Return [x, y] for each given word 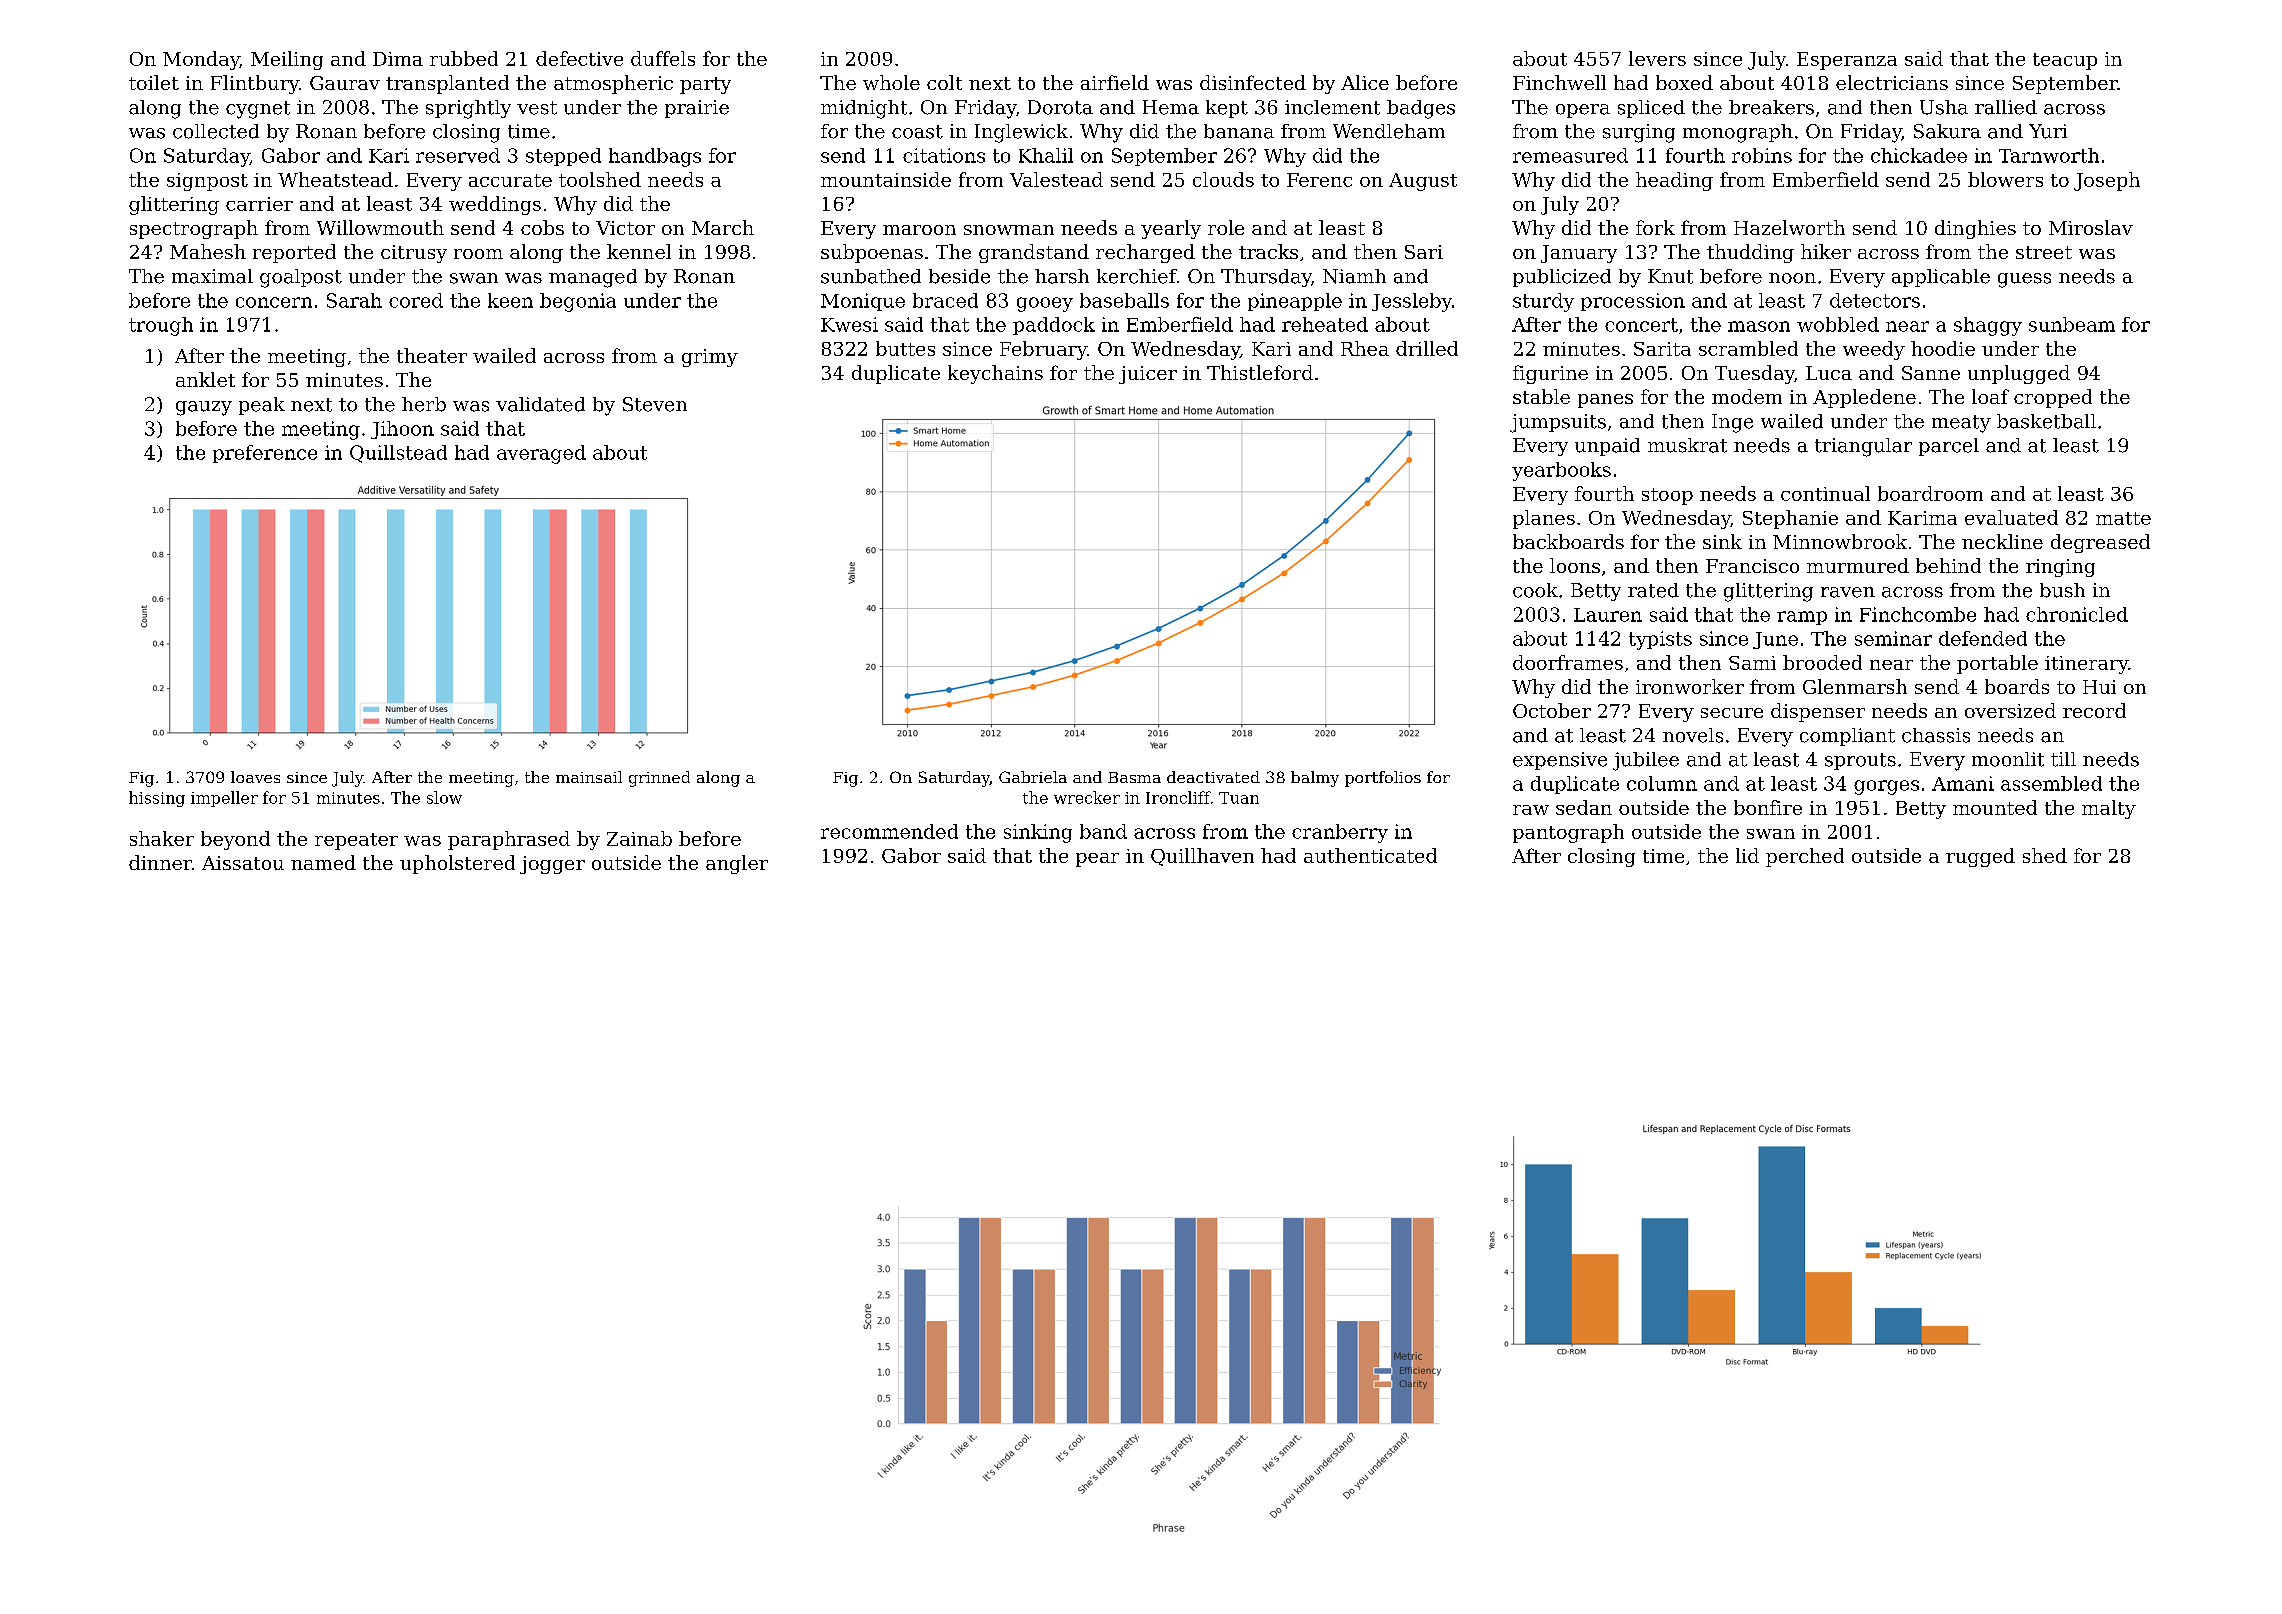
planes [1544, 519]
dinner [160, 862]
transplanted [447, 84]
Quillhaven [1202, 857]
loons [1575, 565]
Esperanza [1847, 61]
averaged [541, 454]
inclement [1332, 107]
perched [1805, 857]
